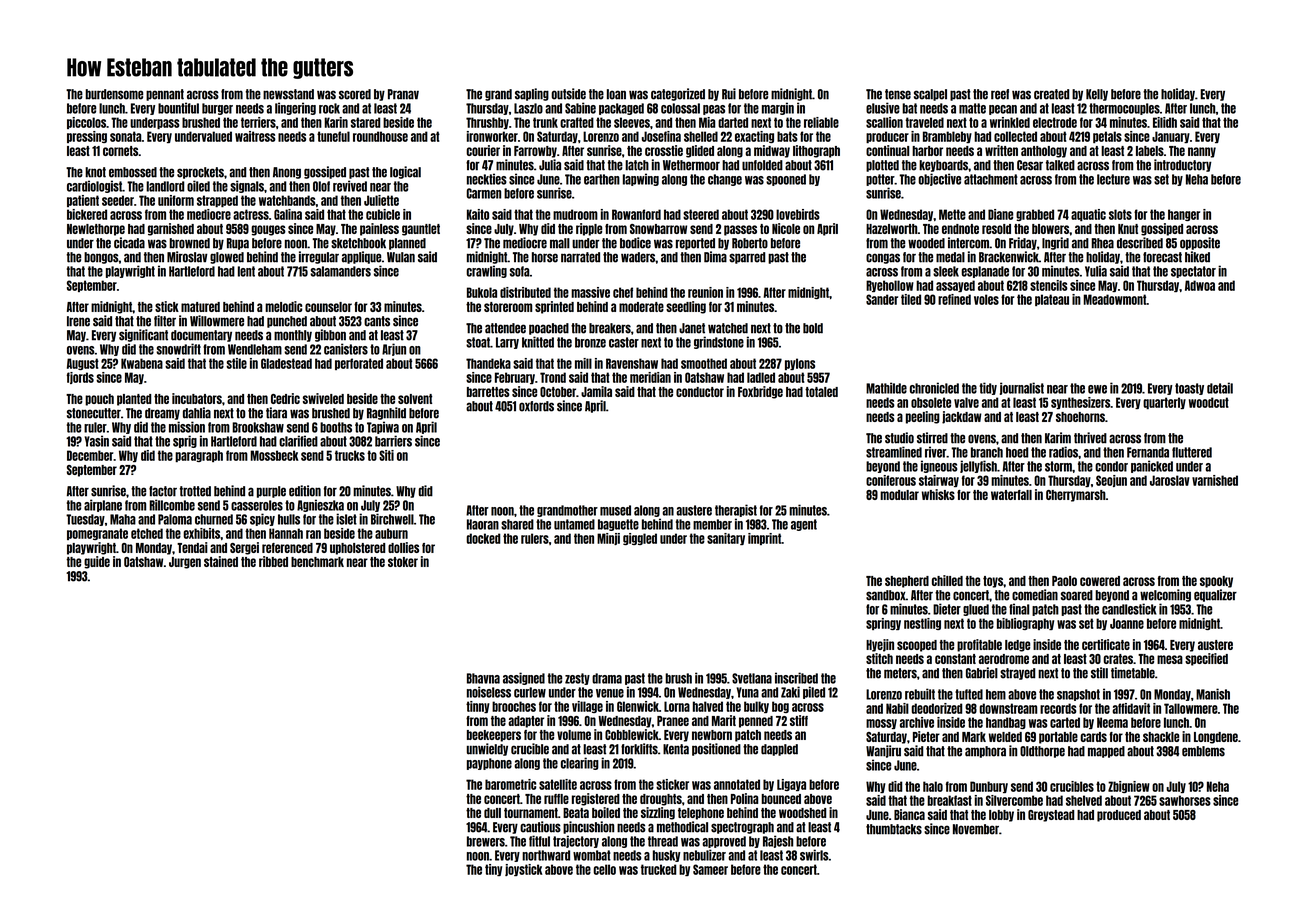 Image resolution: width=1308 pixels, height=924 pixels. I want to click on Bhavna, so click(483, 678).
